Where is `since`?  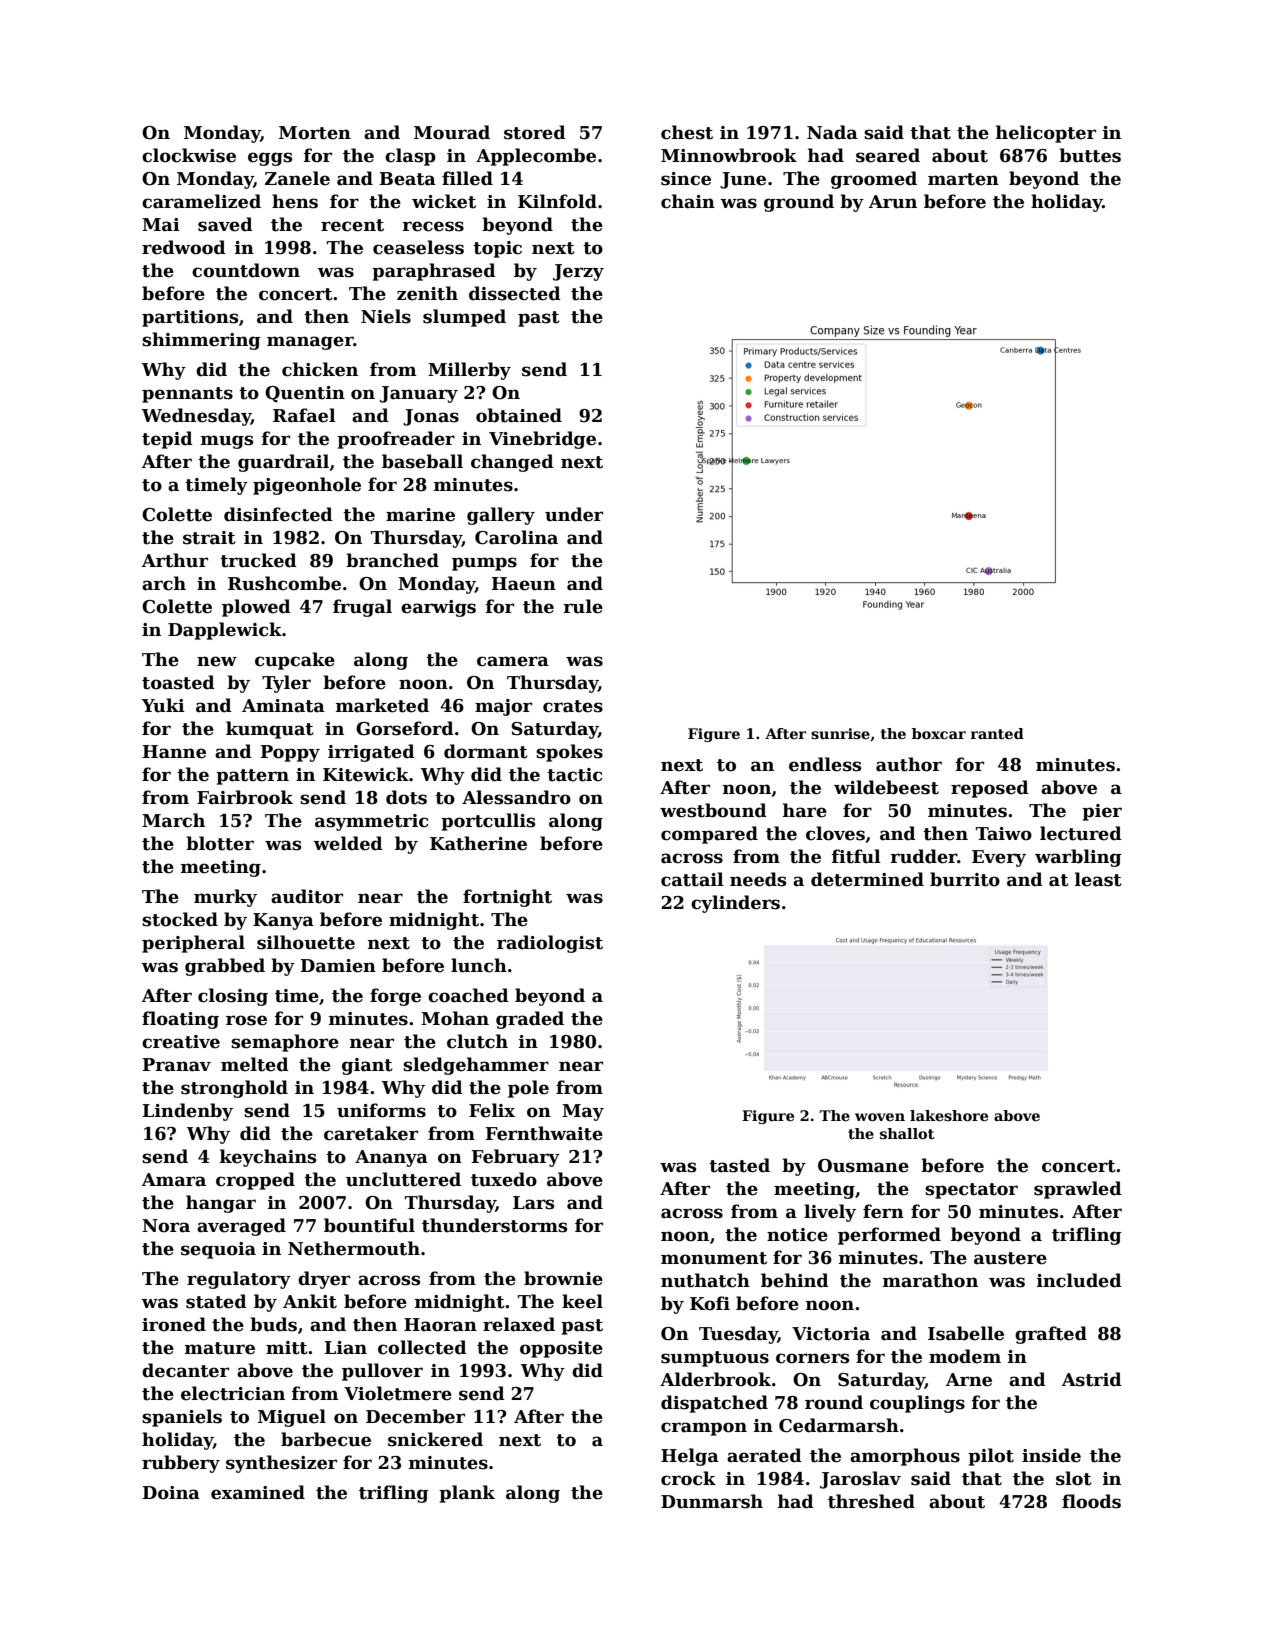 since is located at coordinates (686, 179).
